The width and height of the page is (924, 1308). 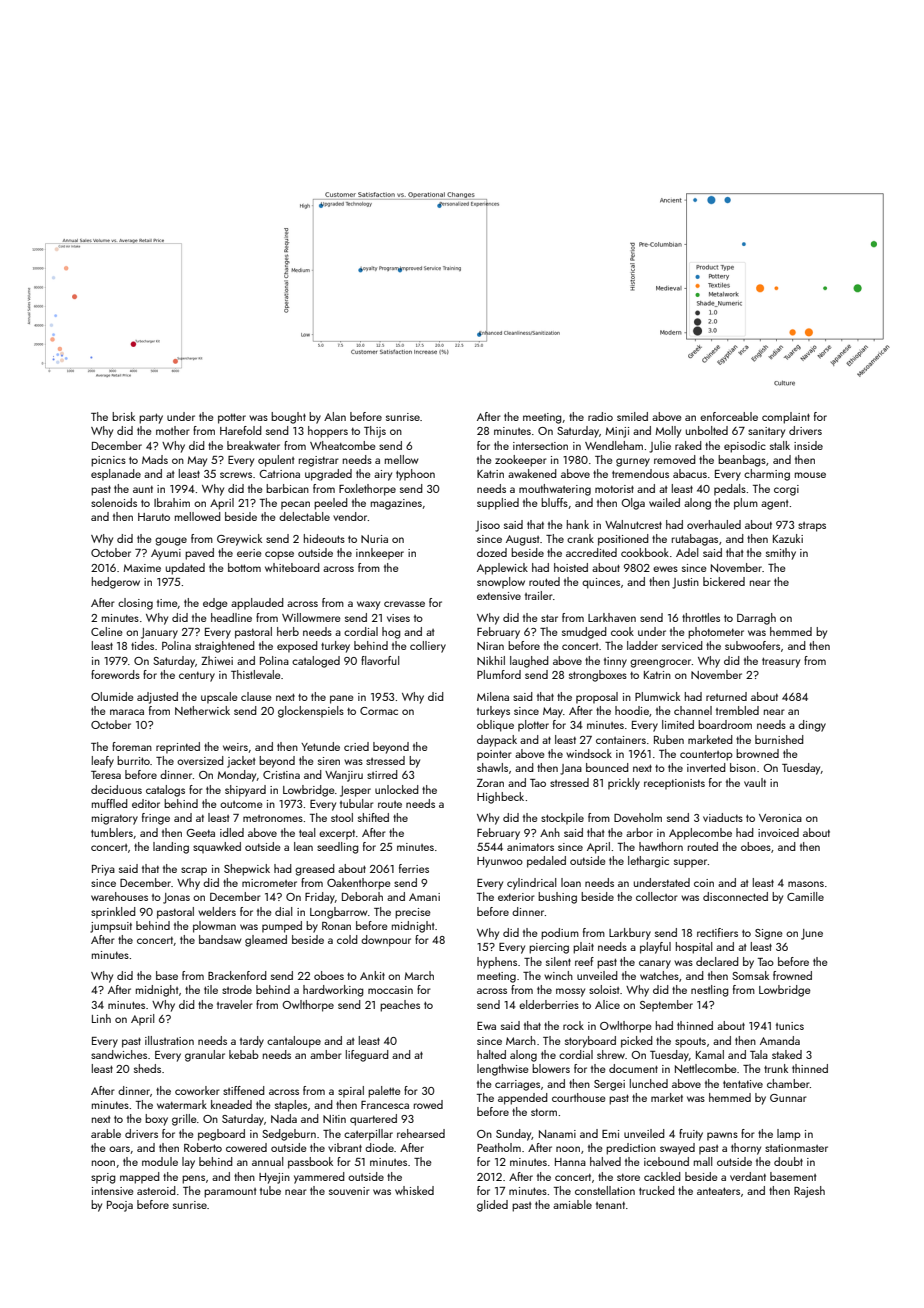 What do you see at coordinates (780, 818) in the page?
I see `Veronica` at bounding box center [780, 818].
